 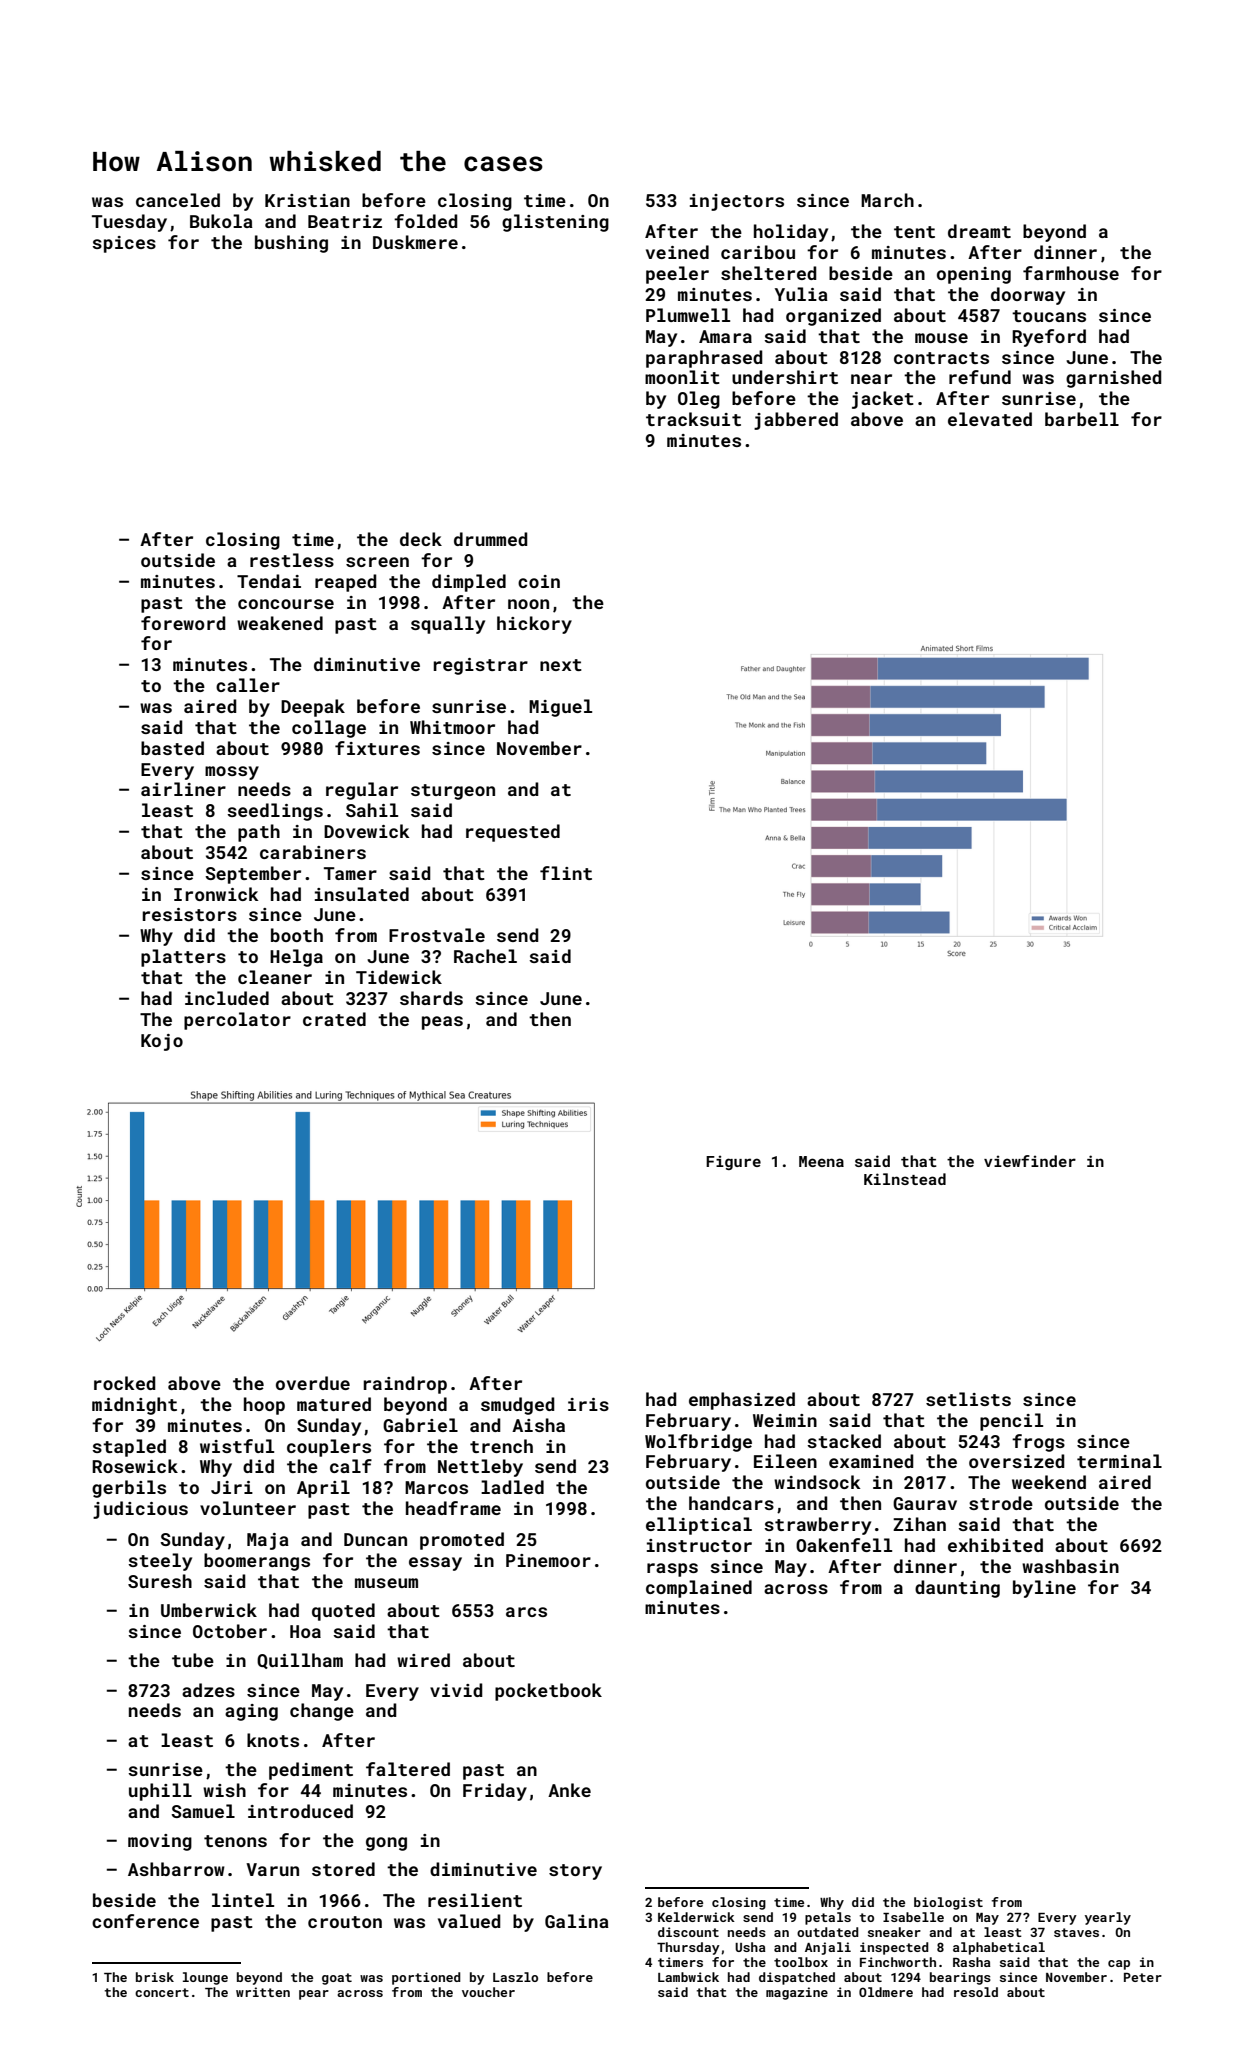 What do you see at coordinates (979, 231) in the document?
I see `dreamt` at bounding box center [979, 231].
